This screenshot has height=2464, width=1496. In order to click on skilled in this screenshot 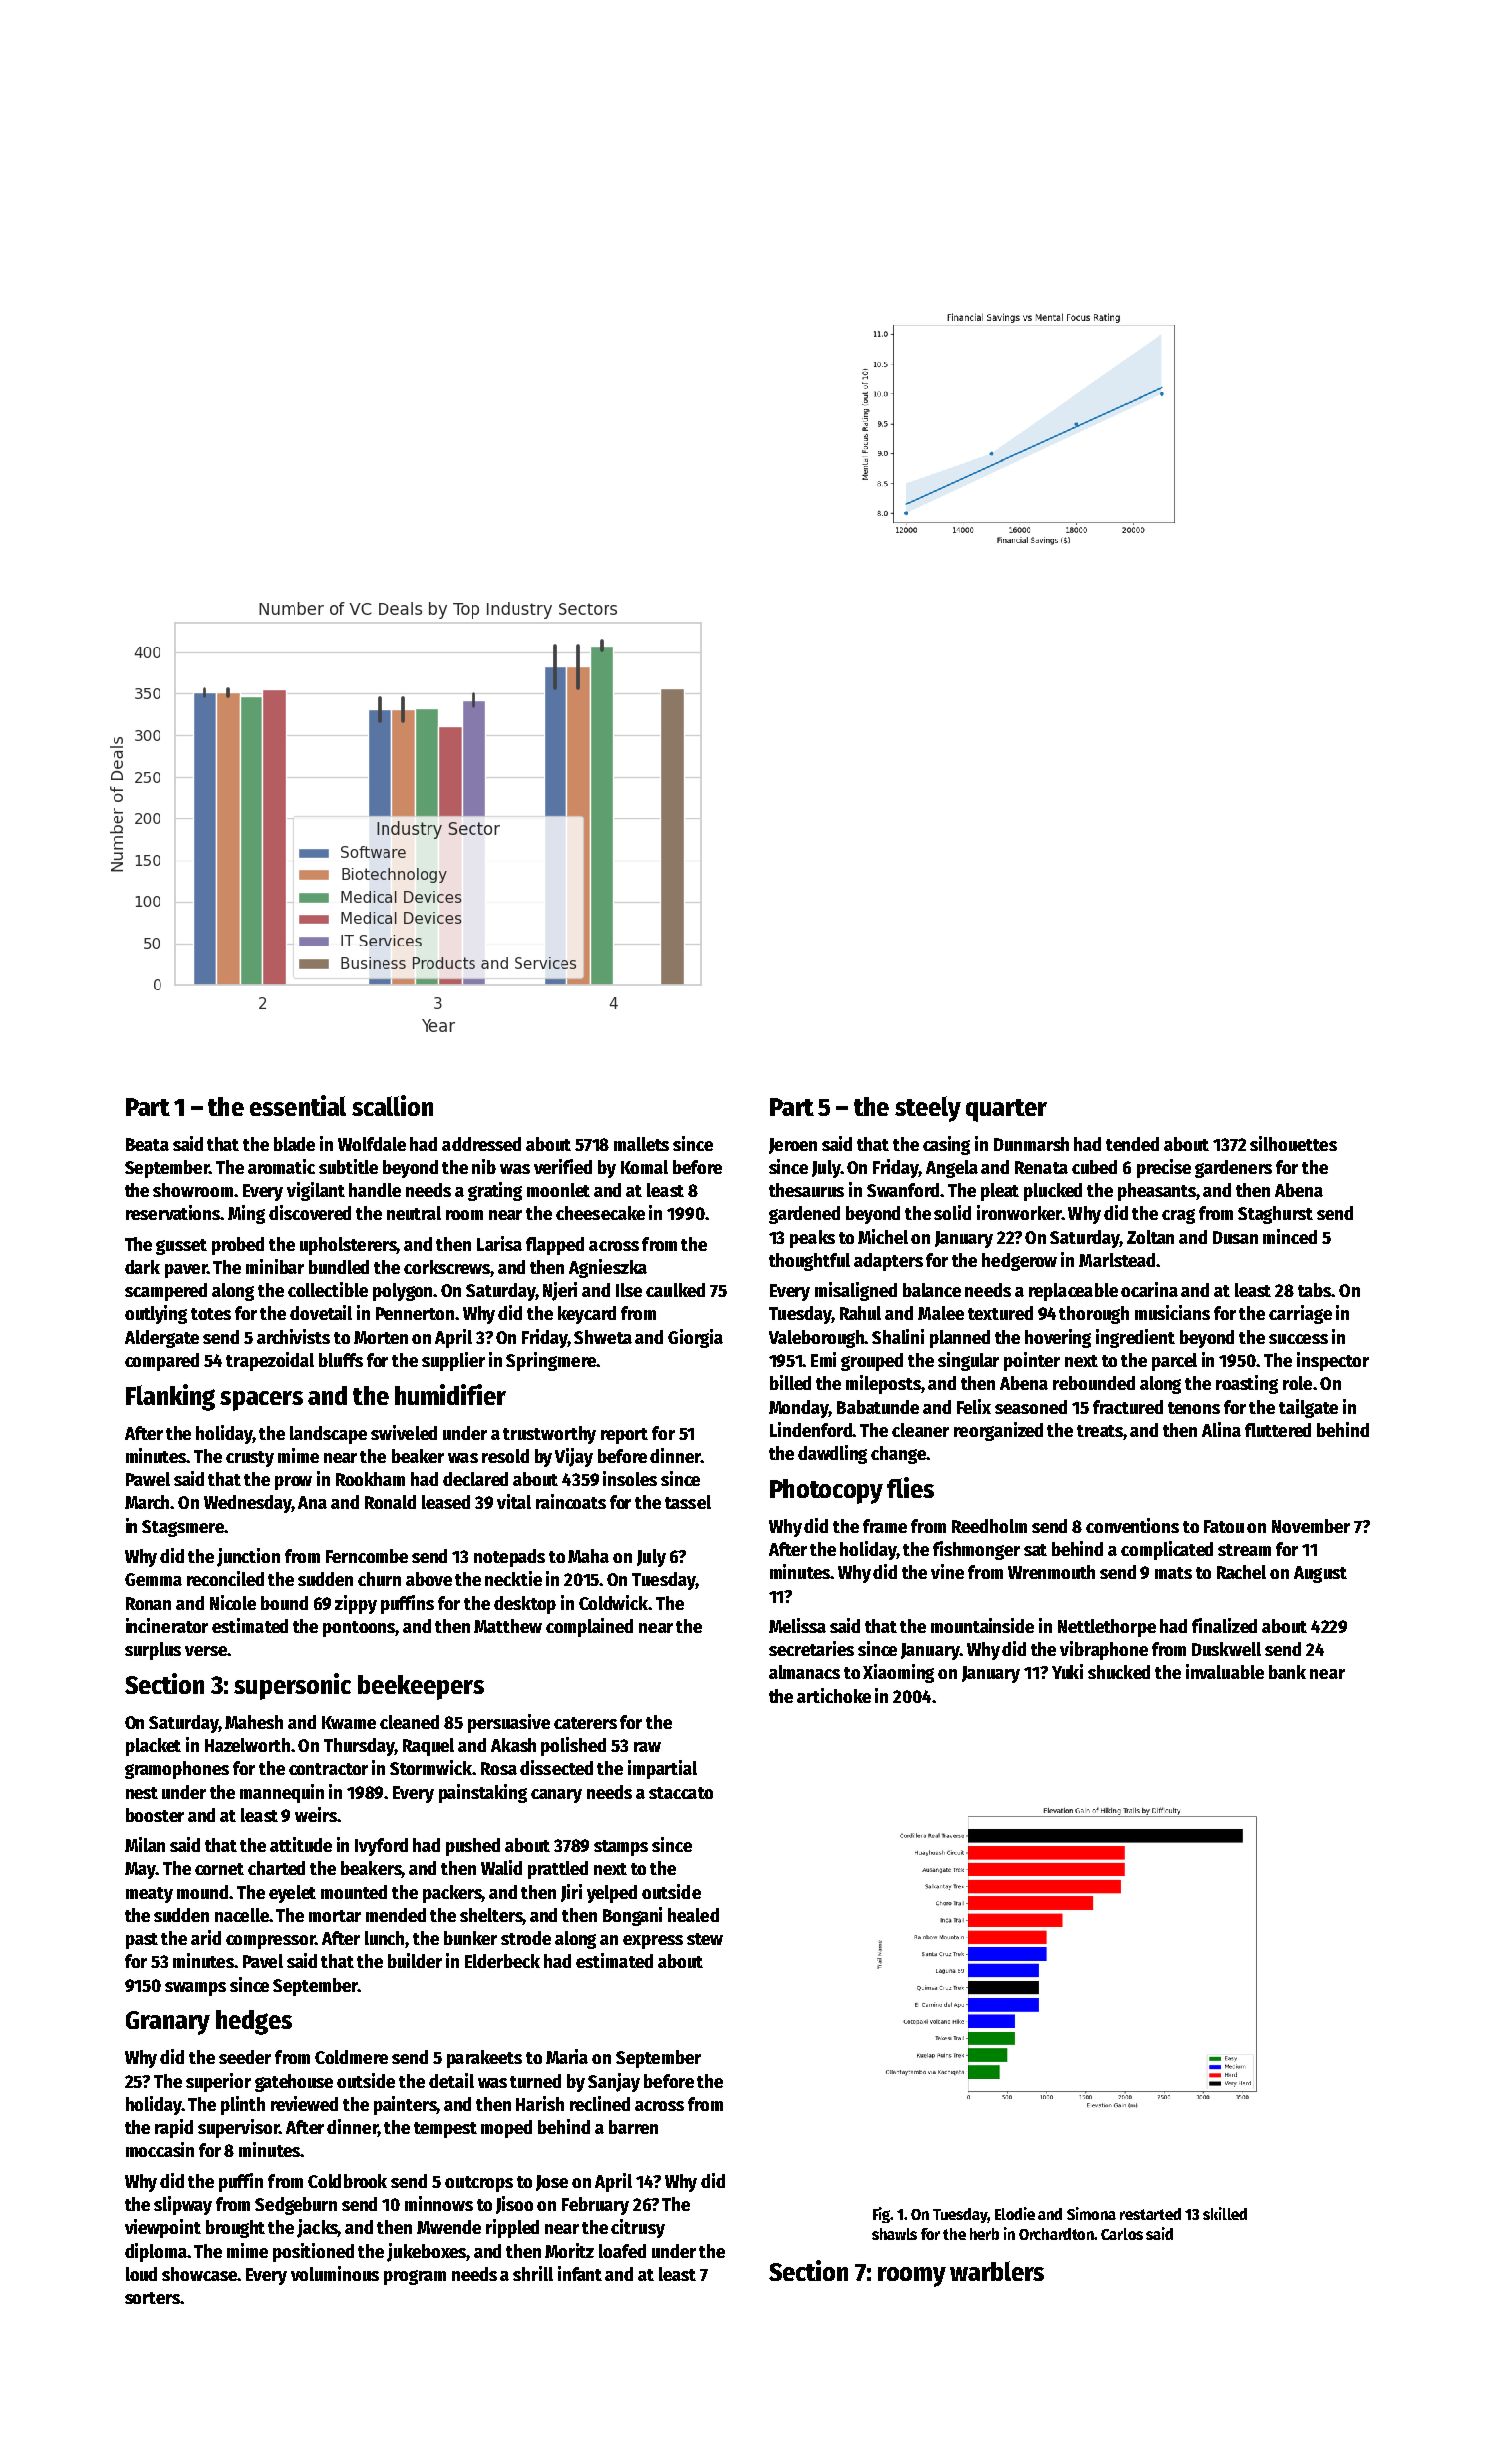, I will do `click(1225, 2213)`.
